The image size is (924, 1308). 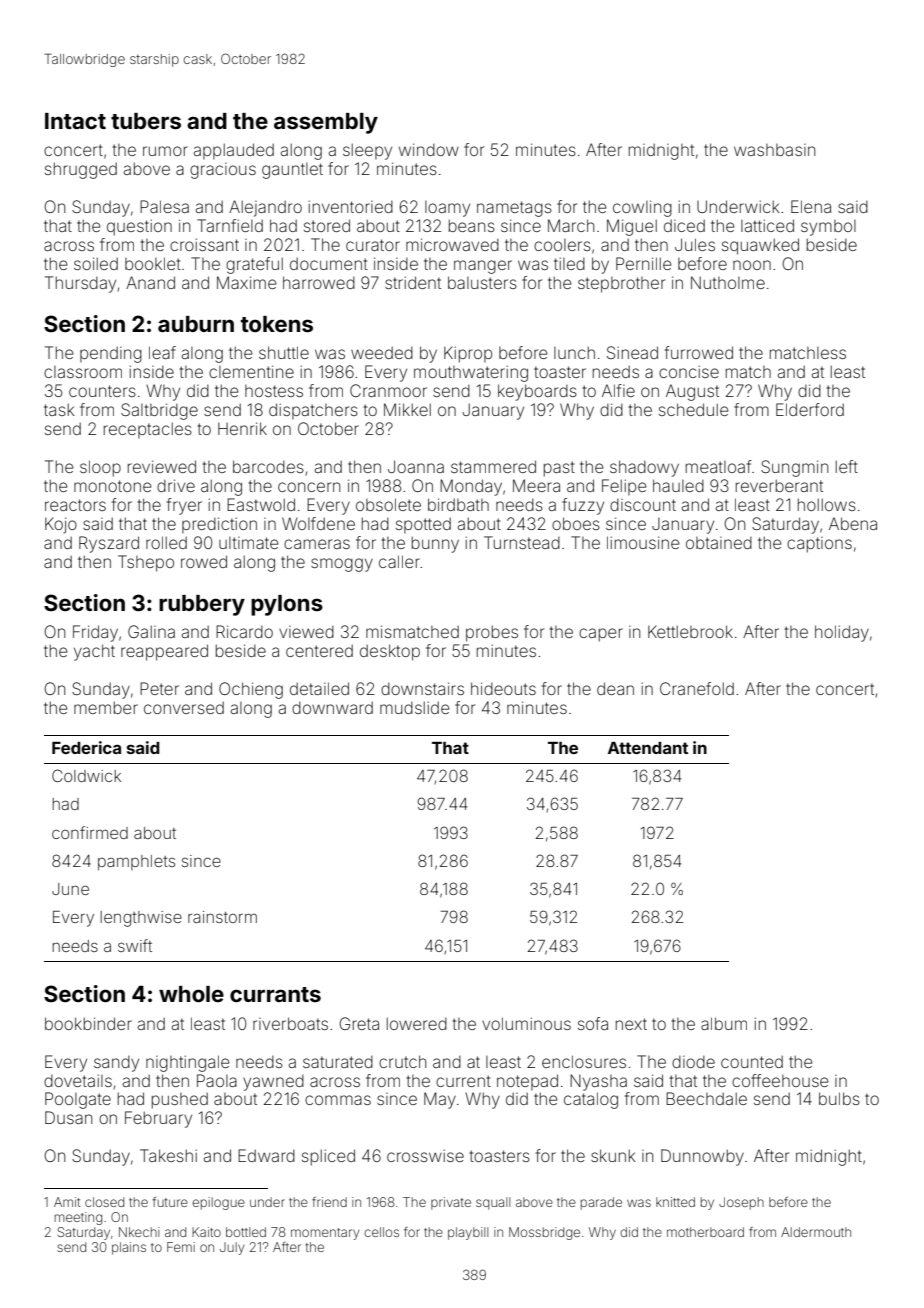 What do you see at coordinates (95, 633) in the page?
I see `Friday` at bounding box center [95, 633].
